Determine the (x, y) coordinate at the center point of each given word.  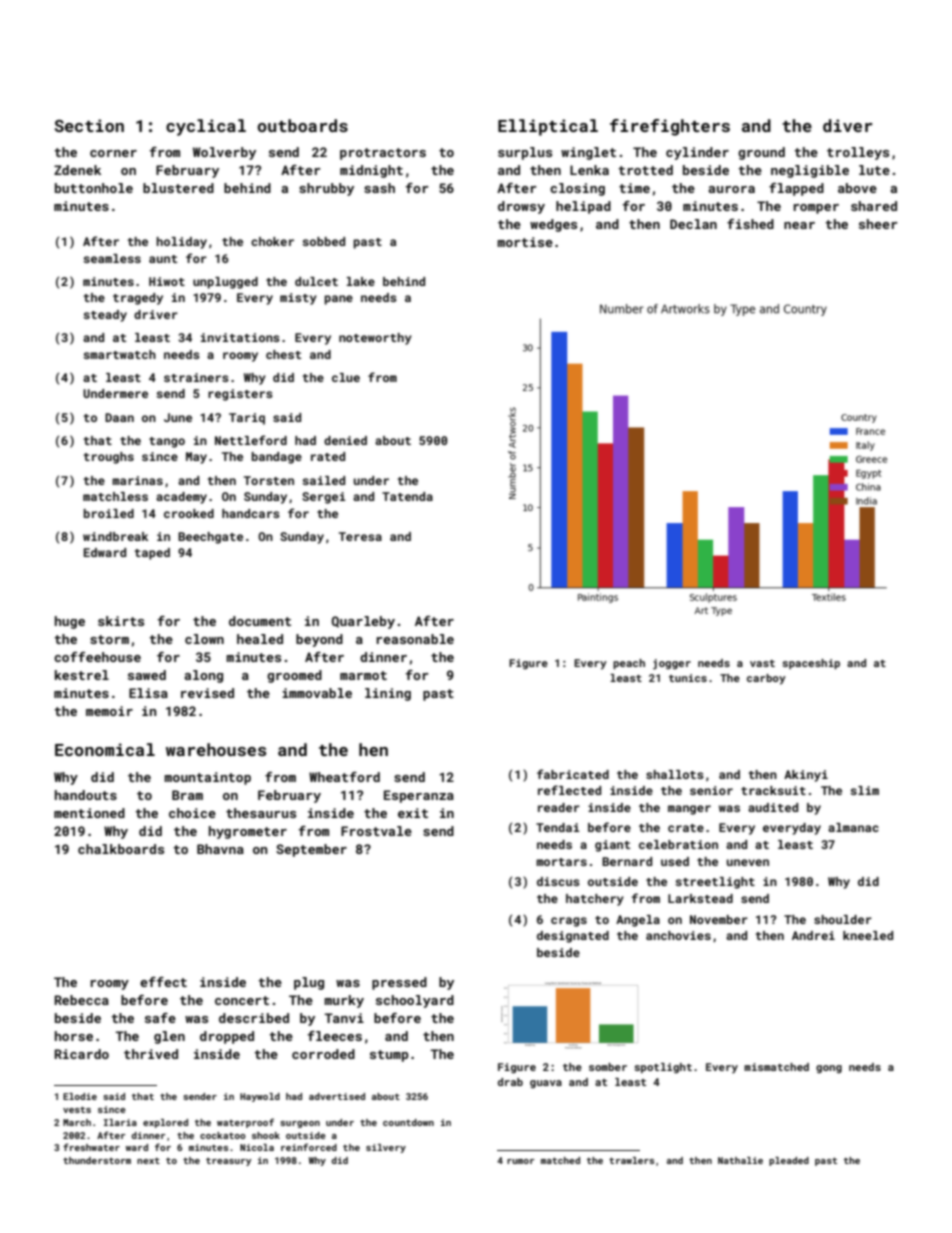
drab (510, 1082)
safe (160, 1018)
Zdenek (77, 170)
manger (689, 810)
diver (848, 125)
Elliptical (548, 127)
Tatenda (407, 496)
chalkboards (121, 849)
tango (167, 442)
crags (569, 922)
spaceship (811, 664)
